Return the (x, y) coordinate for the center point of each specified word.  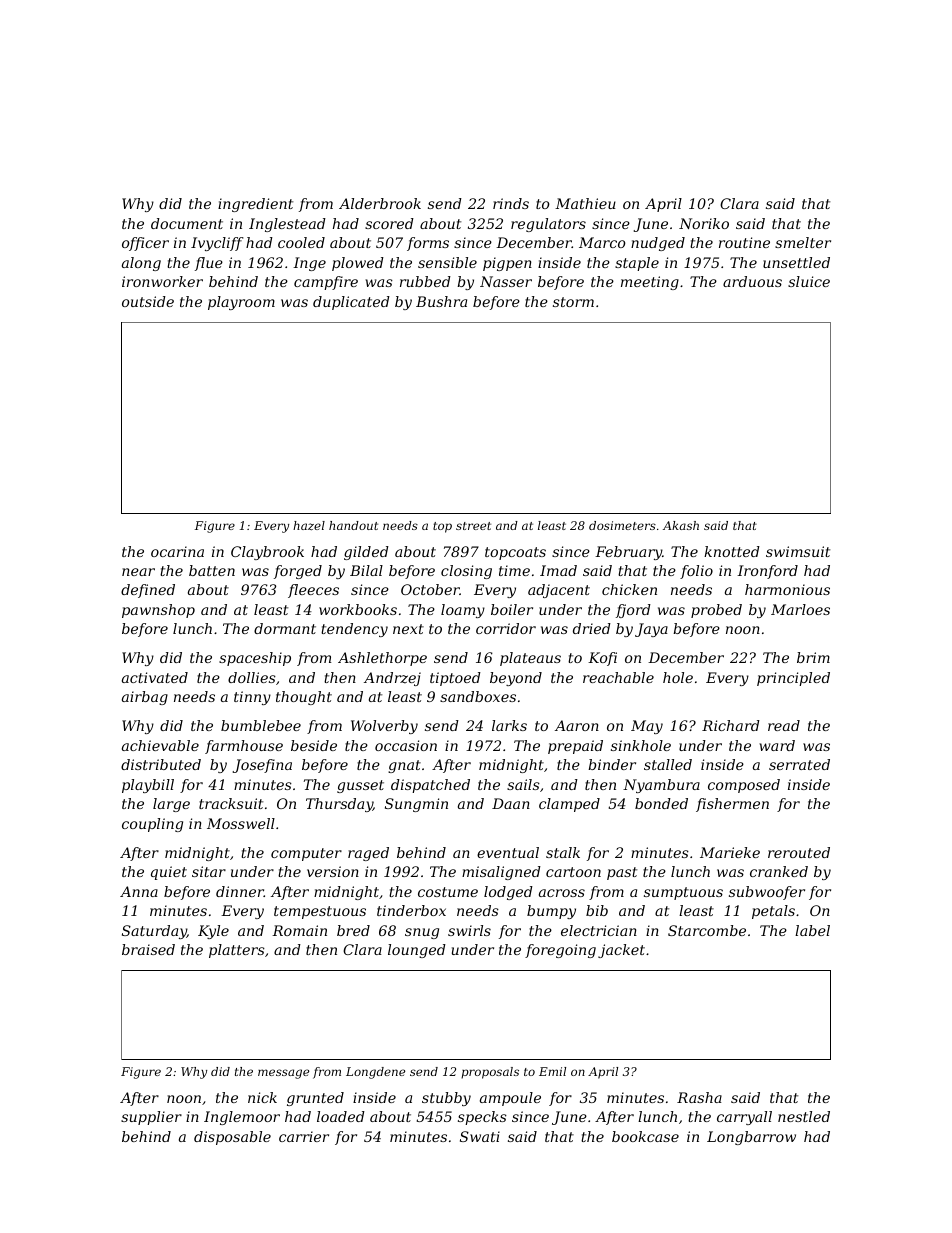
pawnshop (158, 611)
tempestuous (320, 912)
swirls (469, 930)
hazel (309, 525)
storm (573, 302)
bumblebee (261, 725)
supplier (151, 1118)
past (622, 873)
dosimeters (622, 525)
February (628, 553)
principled (793, 679)
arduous (752, 281)
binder (612, 764)
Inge (309, 264)
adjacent (559, 591)
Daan (511, 803)
